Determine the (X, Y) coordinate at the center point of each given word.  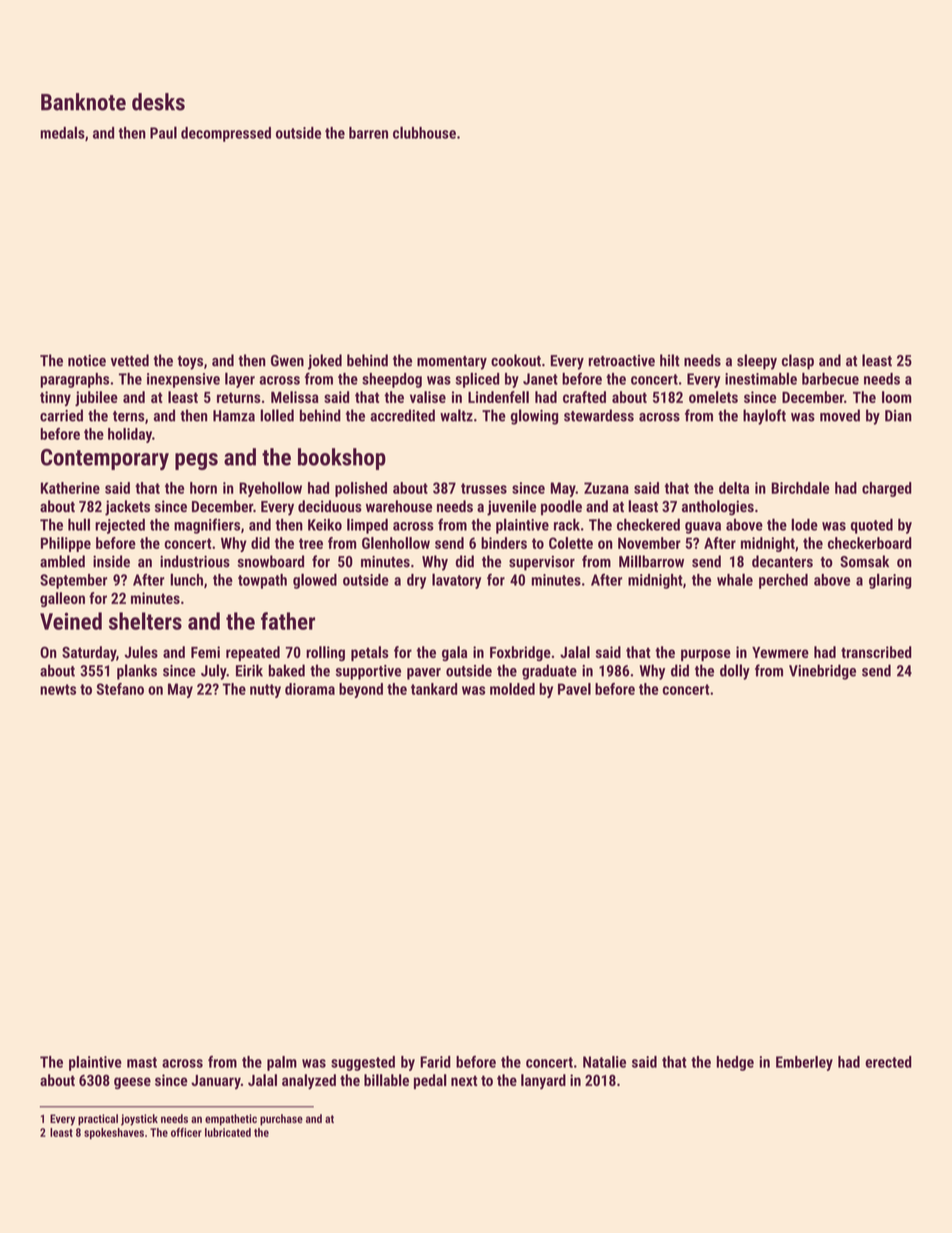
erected (888, 1062)
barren (368, 133)
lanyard (543, 1082)
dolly (735, 672)
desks (158, 102)
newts (58, 689)
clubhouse (424, 132)
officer (186, 1132)
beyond (361, 690)
